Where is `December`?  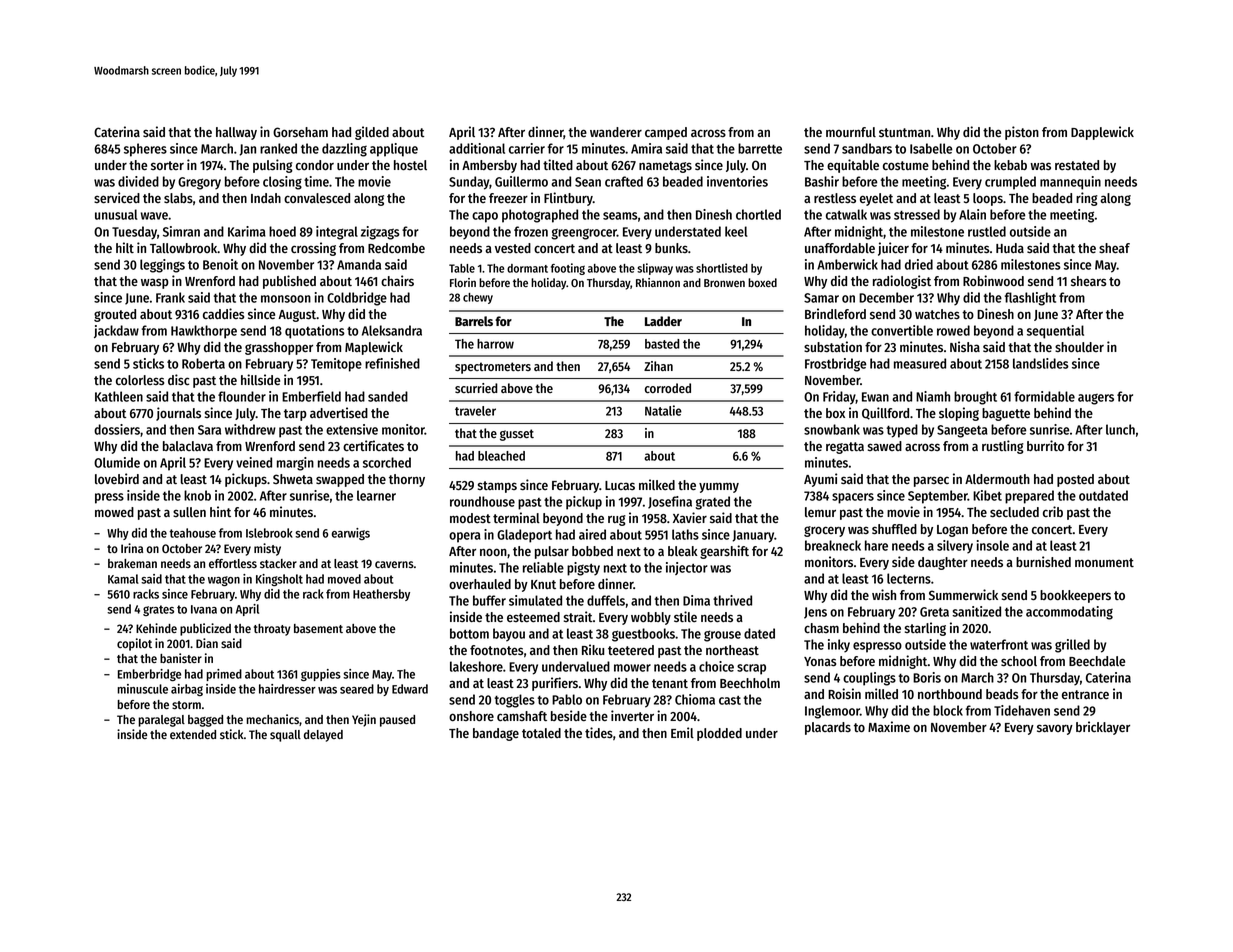 December is located at coordinates (886, 297).
